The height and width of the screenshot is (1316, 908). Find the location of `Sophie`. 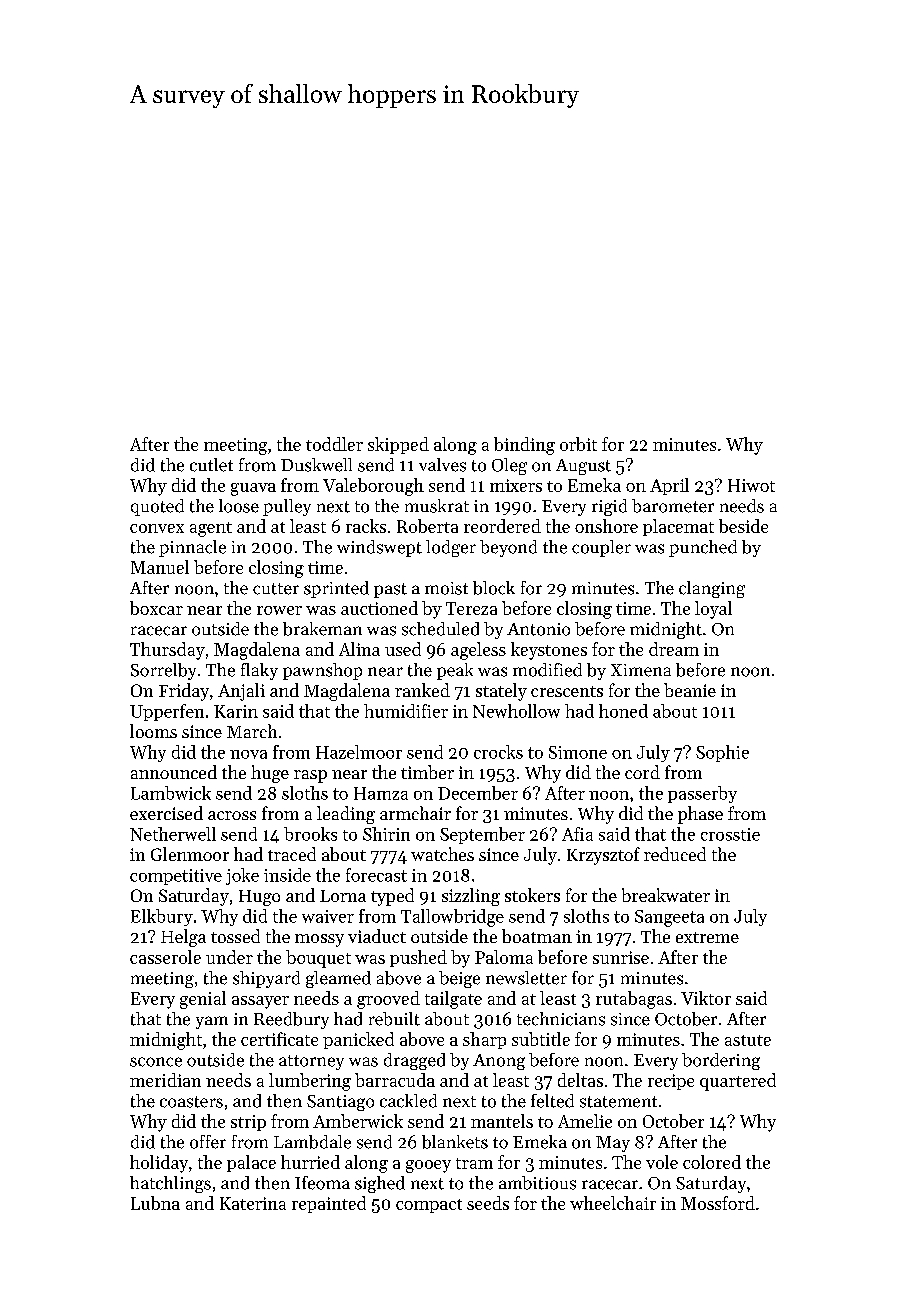

Sophie is located at coordinates (722, 753).
